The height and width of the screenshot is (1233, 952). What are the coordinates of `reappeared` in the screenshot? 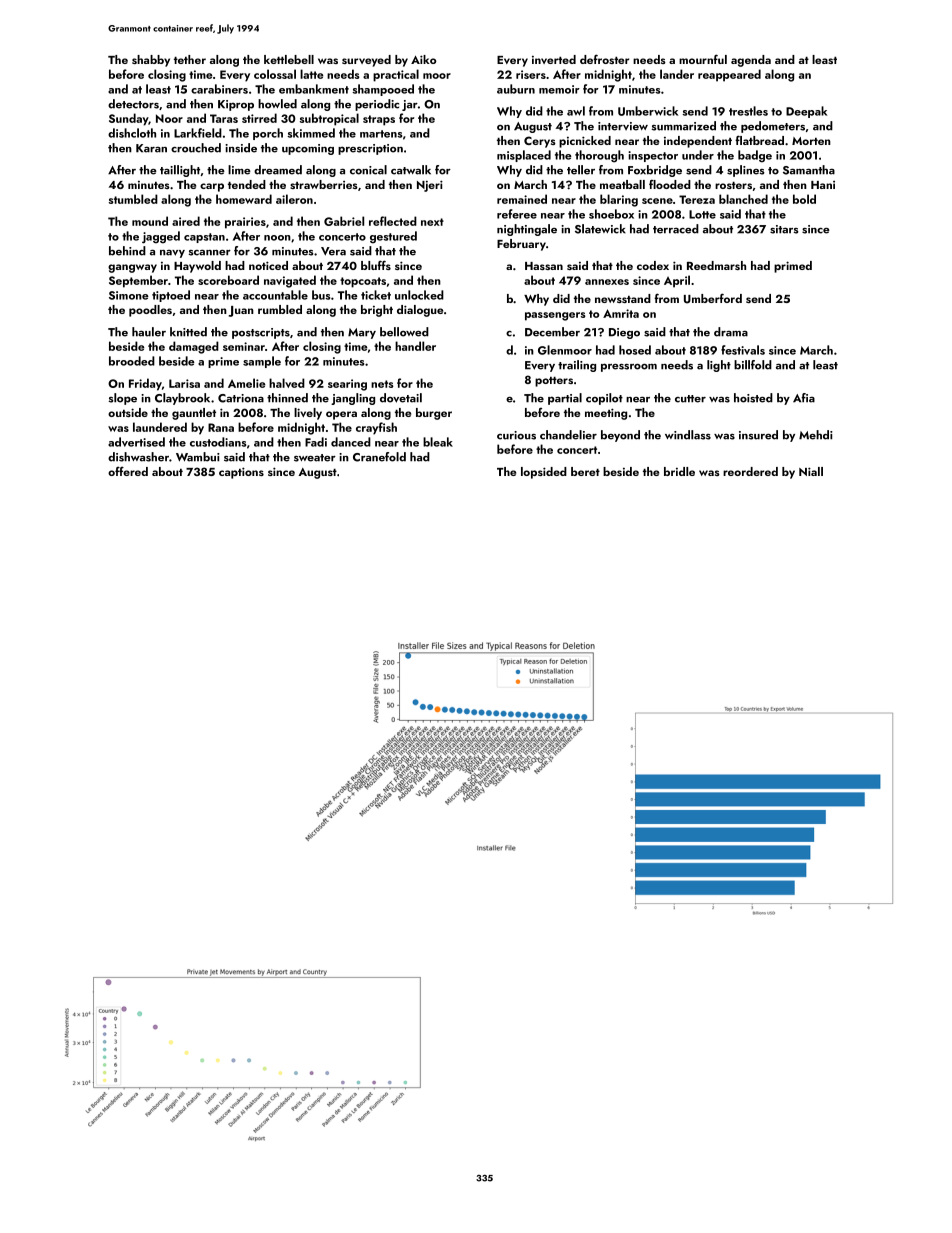 It's located at (729, 75).
